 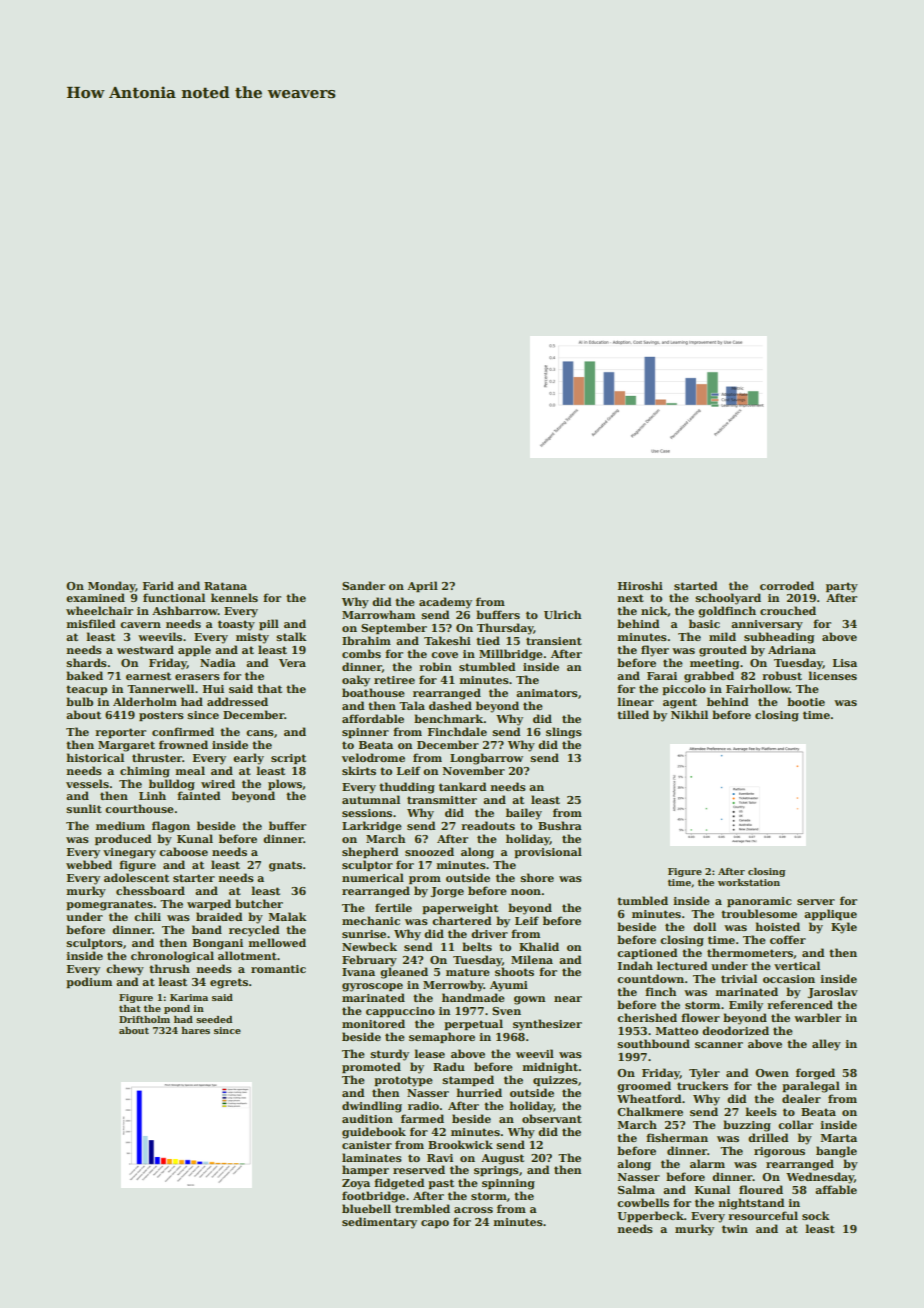 I want to click on semaphore, so click(x=442, y=1037).
